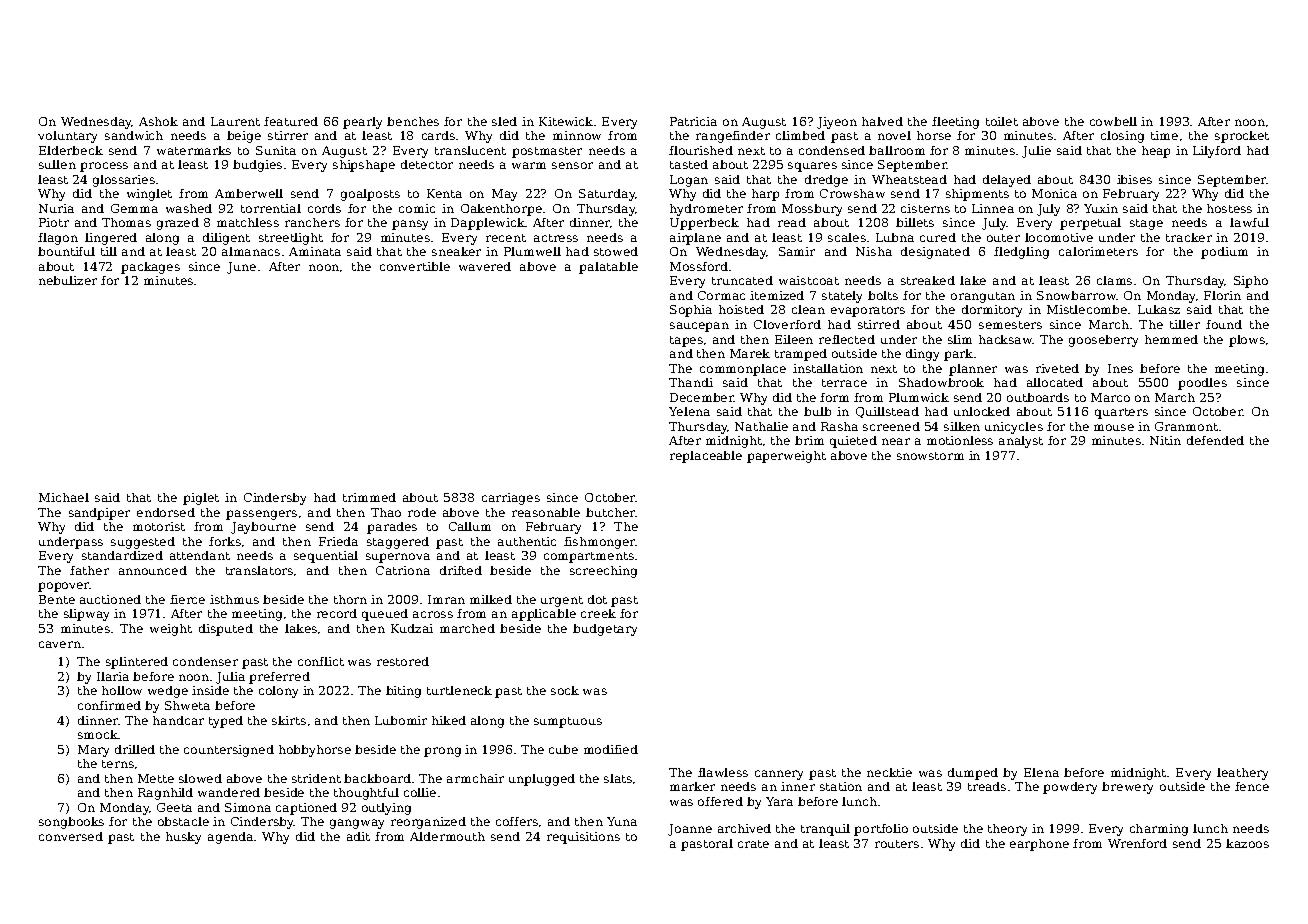  What do you see at coordinates (930, 456) in the screenshot?
I see `snowstorm` at bounding box center [930, 456].
